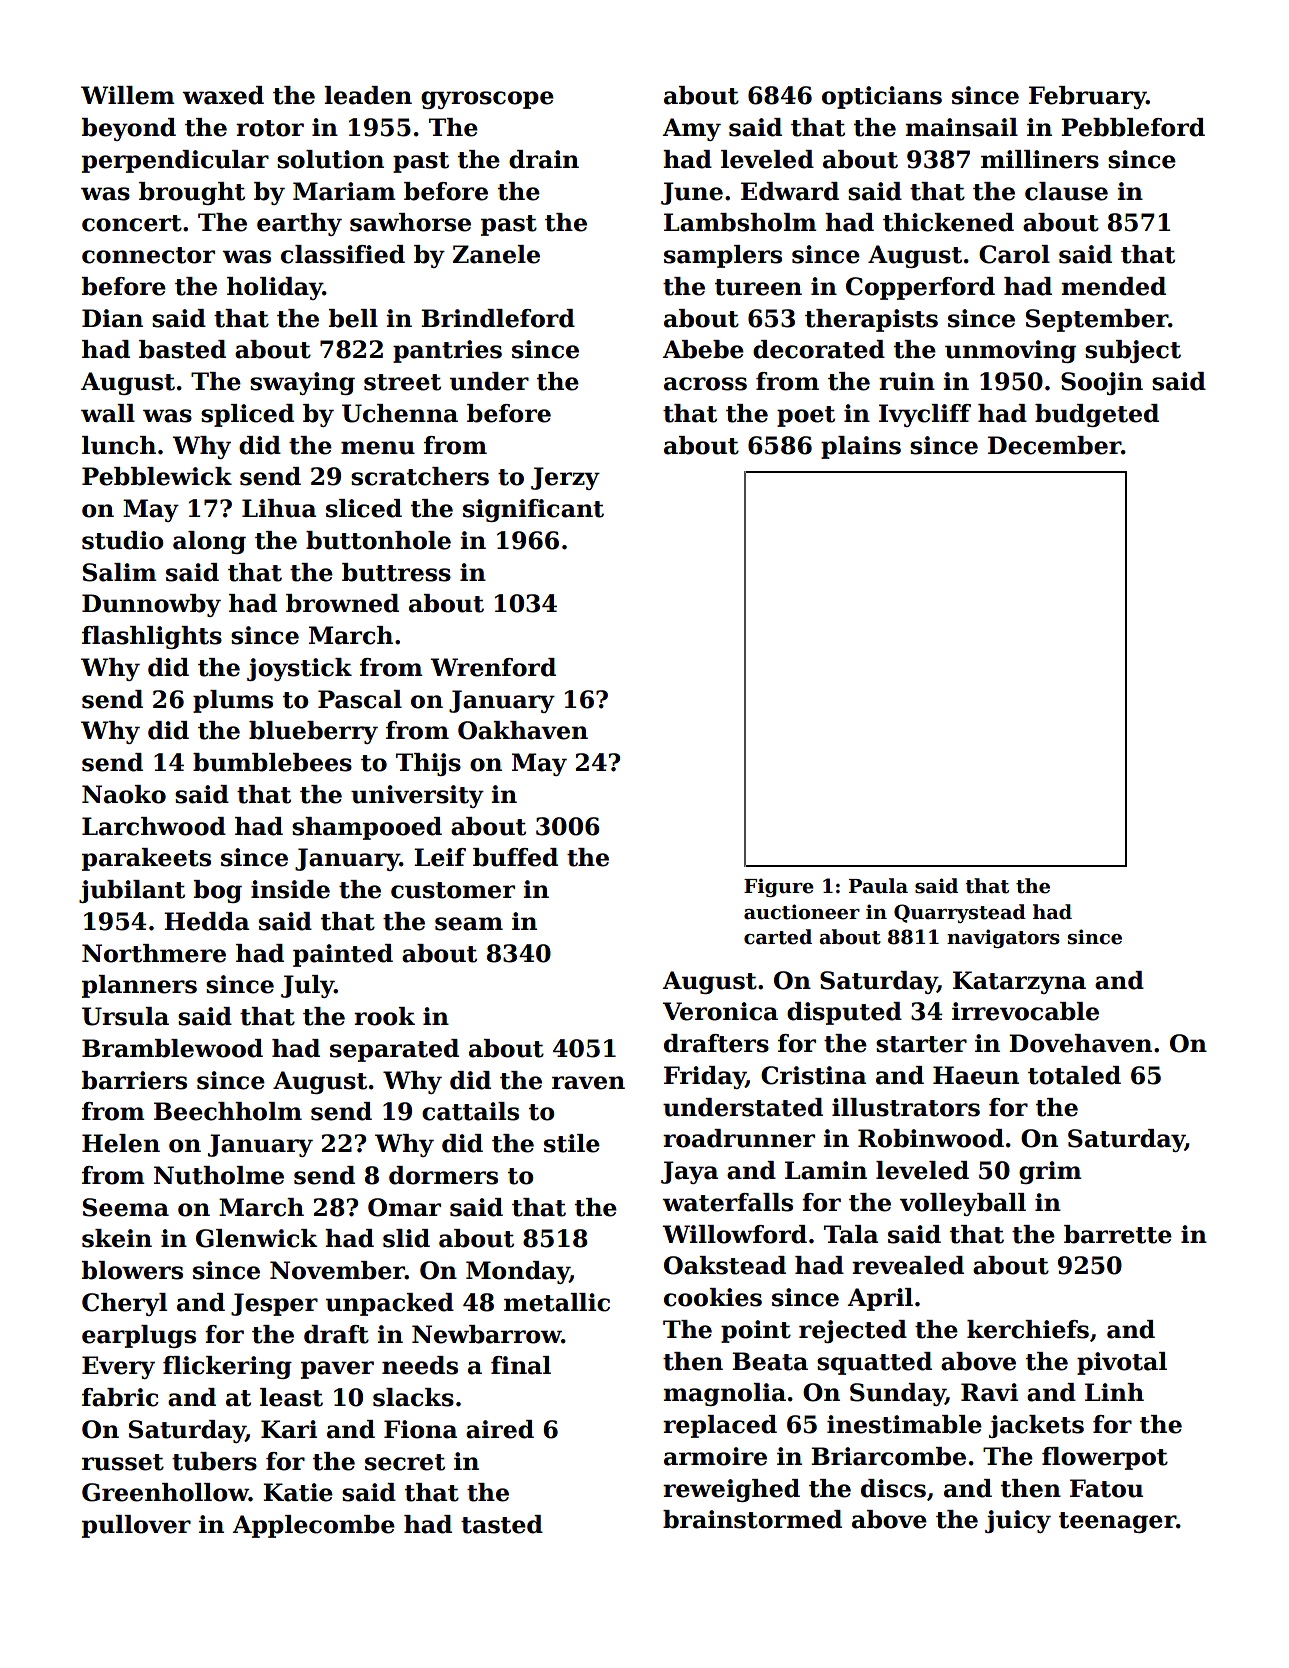 The width and height of the screenshot is (1289, 1668). Describe the element at coordinates (572, 1143) in the screenshot. I see `stile` at that location.
